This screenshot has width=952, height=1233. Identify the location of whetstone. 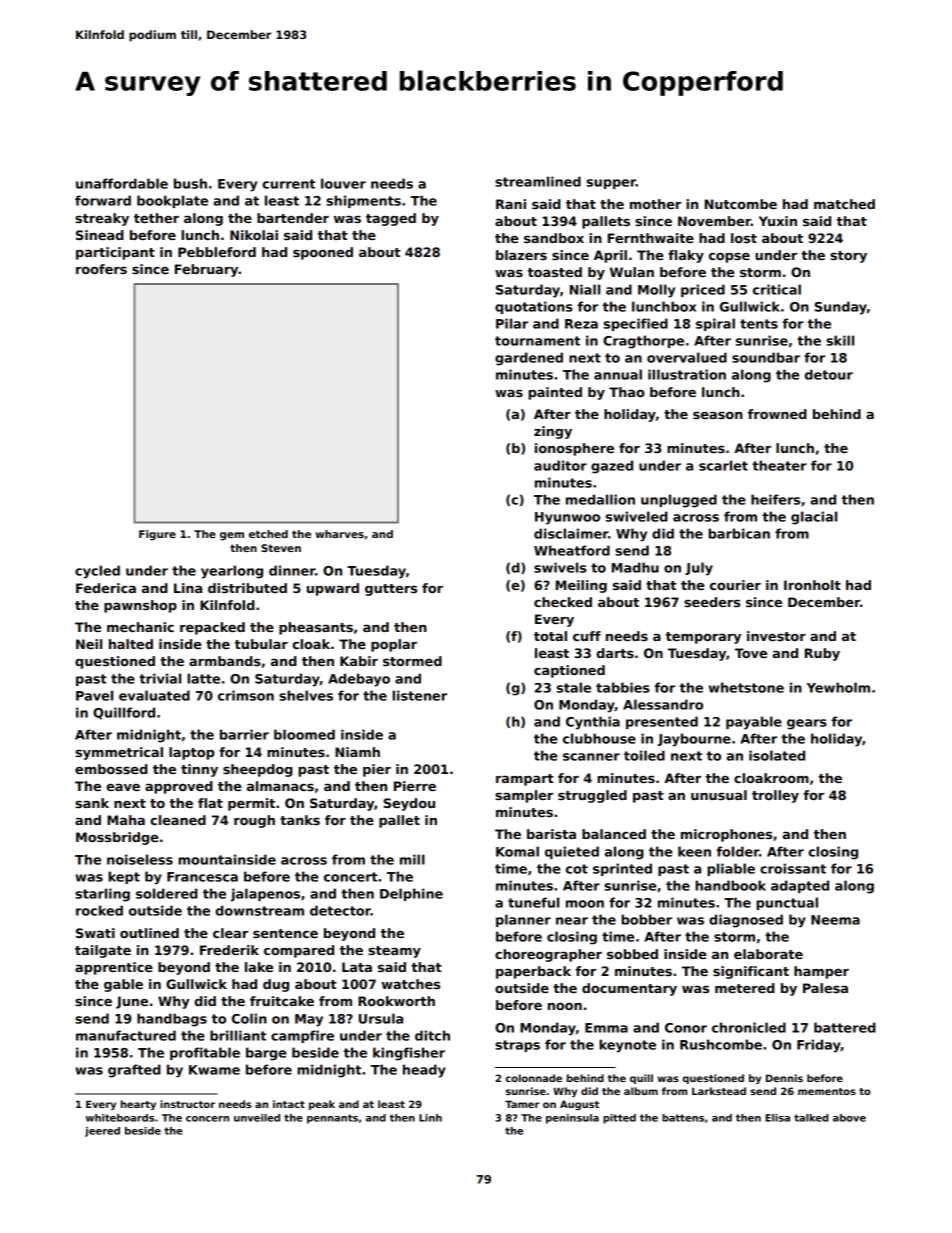
(746, 687).
